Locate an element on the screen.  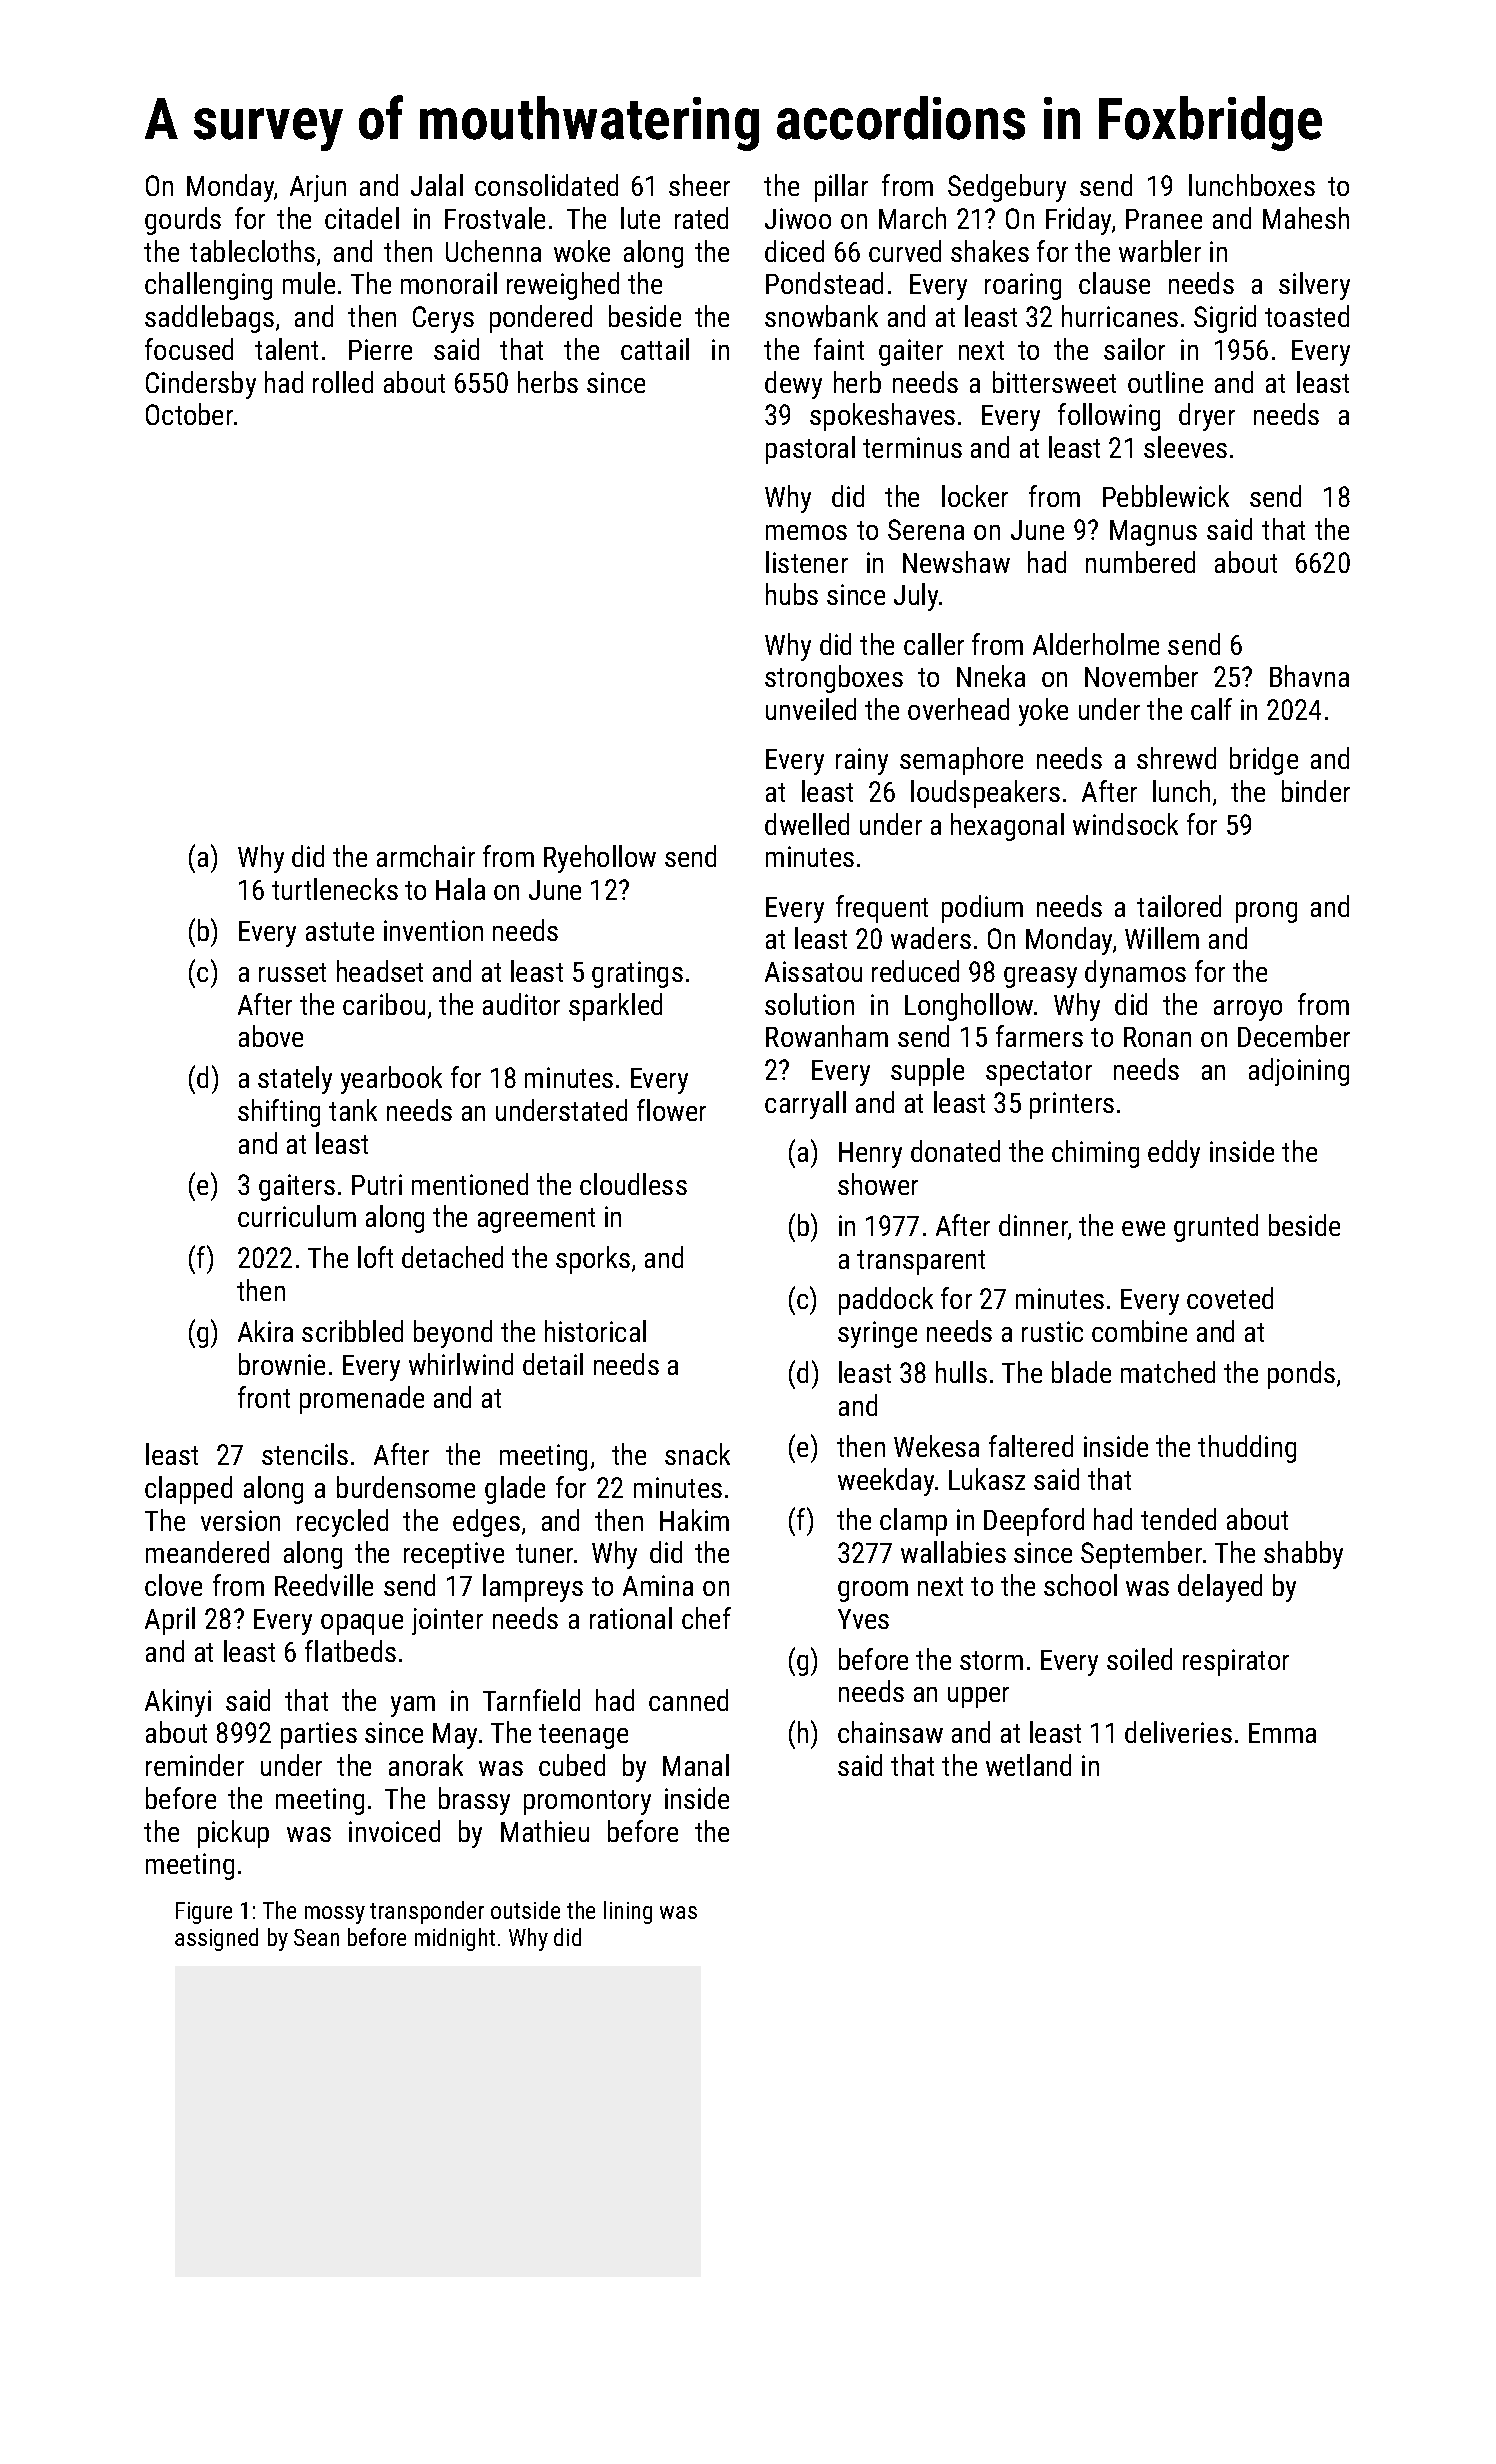
rolled is located at coordinates (343, 382).
